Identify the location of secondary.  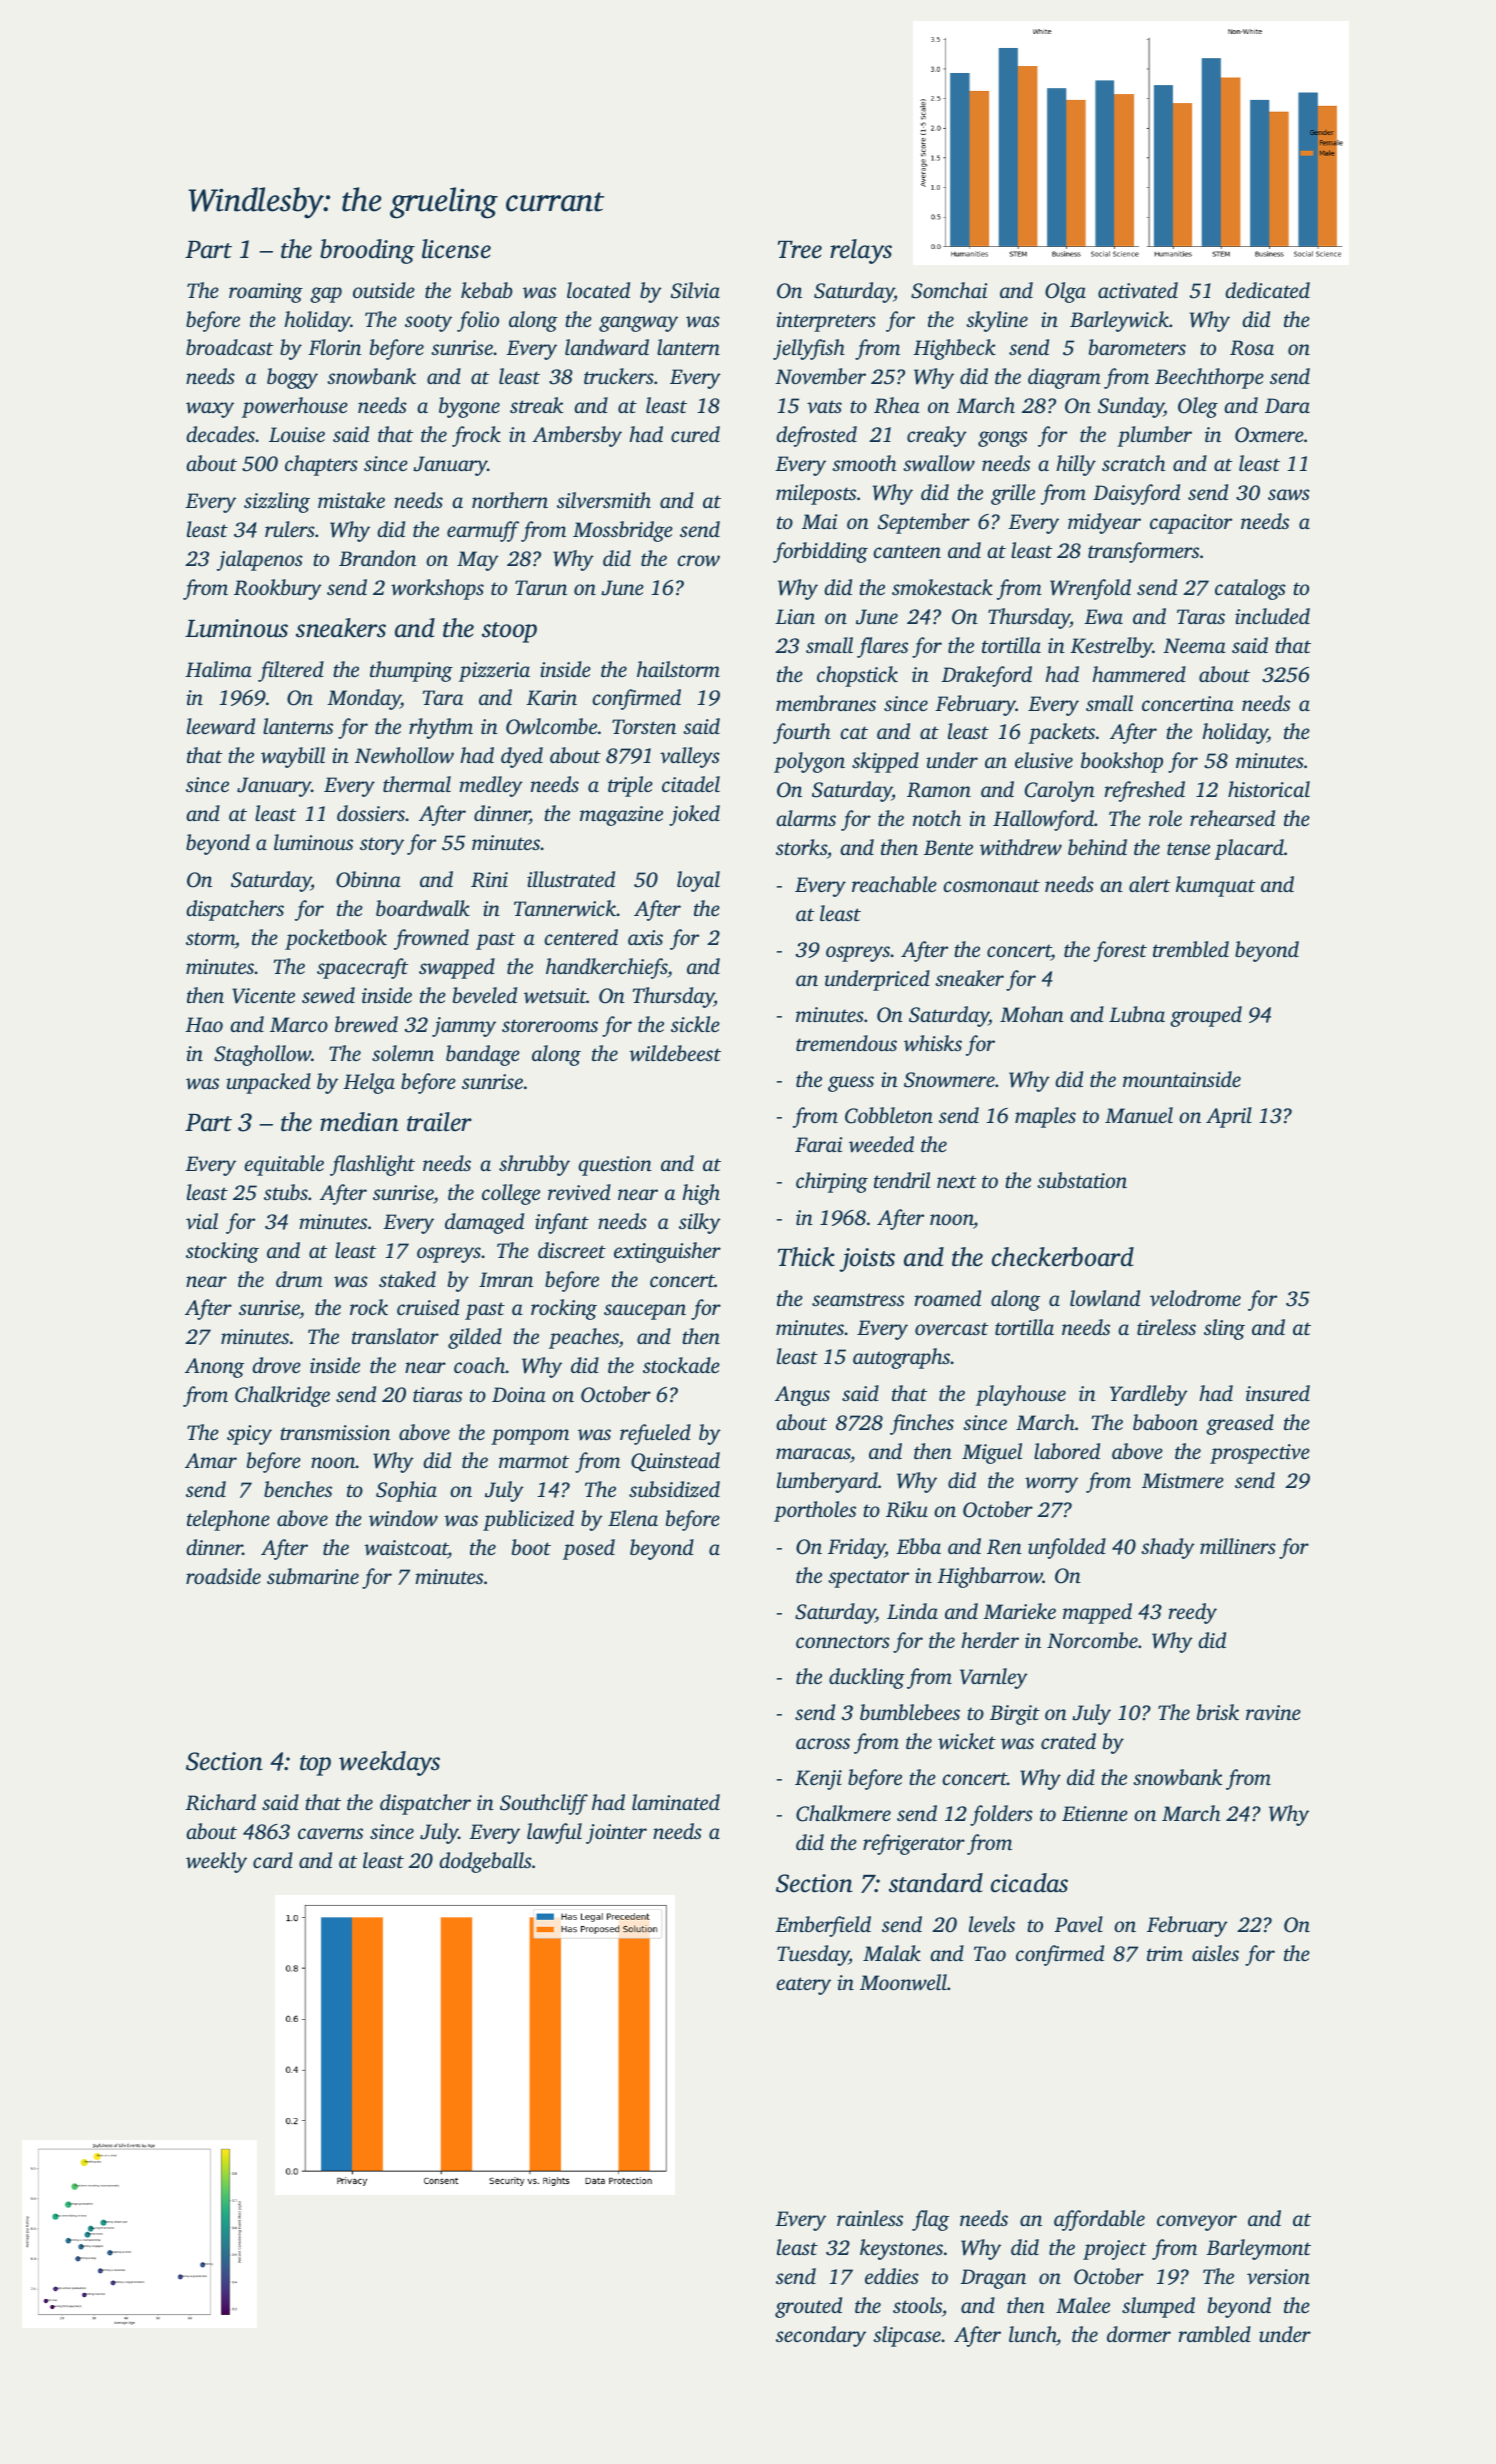
(821, 2336).
